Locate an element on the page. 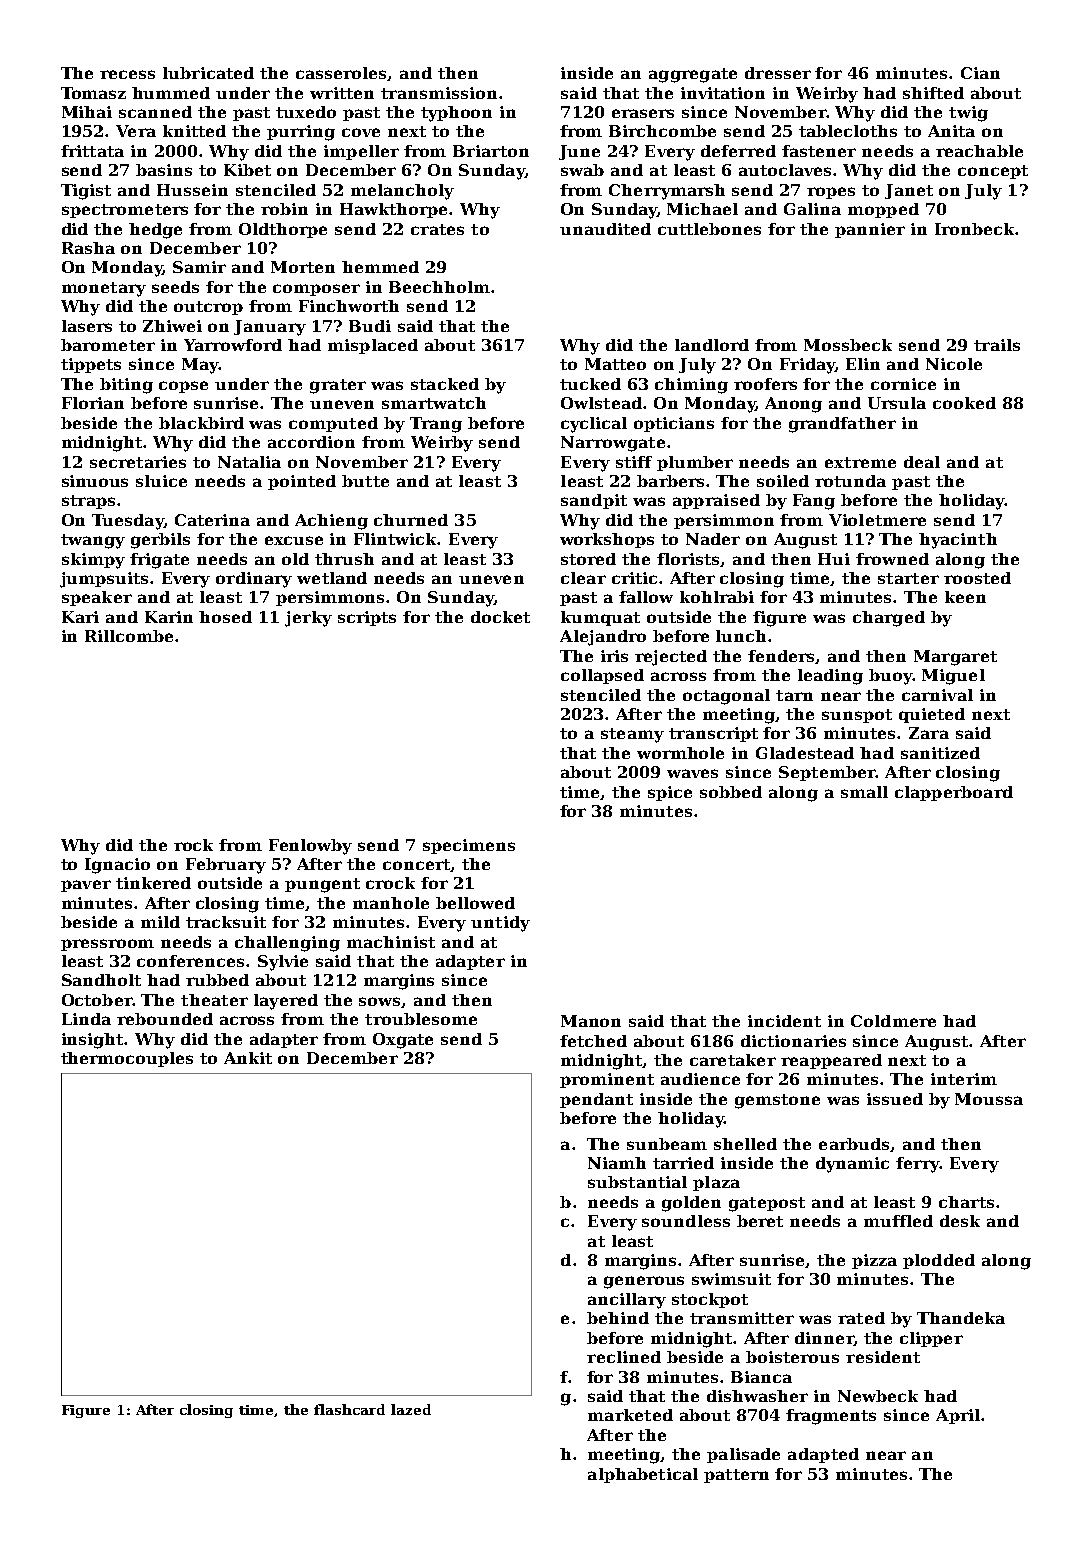 The image size is (1092, 1544). written is located at coordinates (342, 93).
